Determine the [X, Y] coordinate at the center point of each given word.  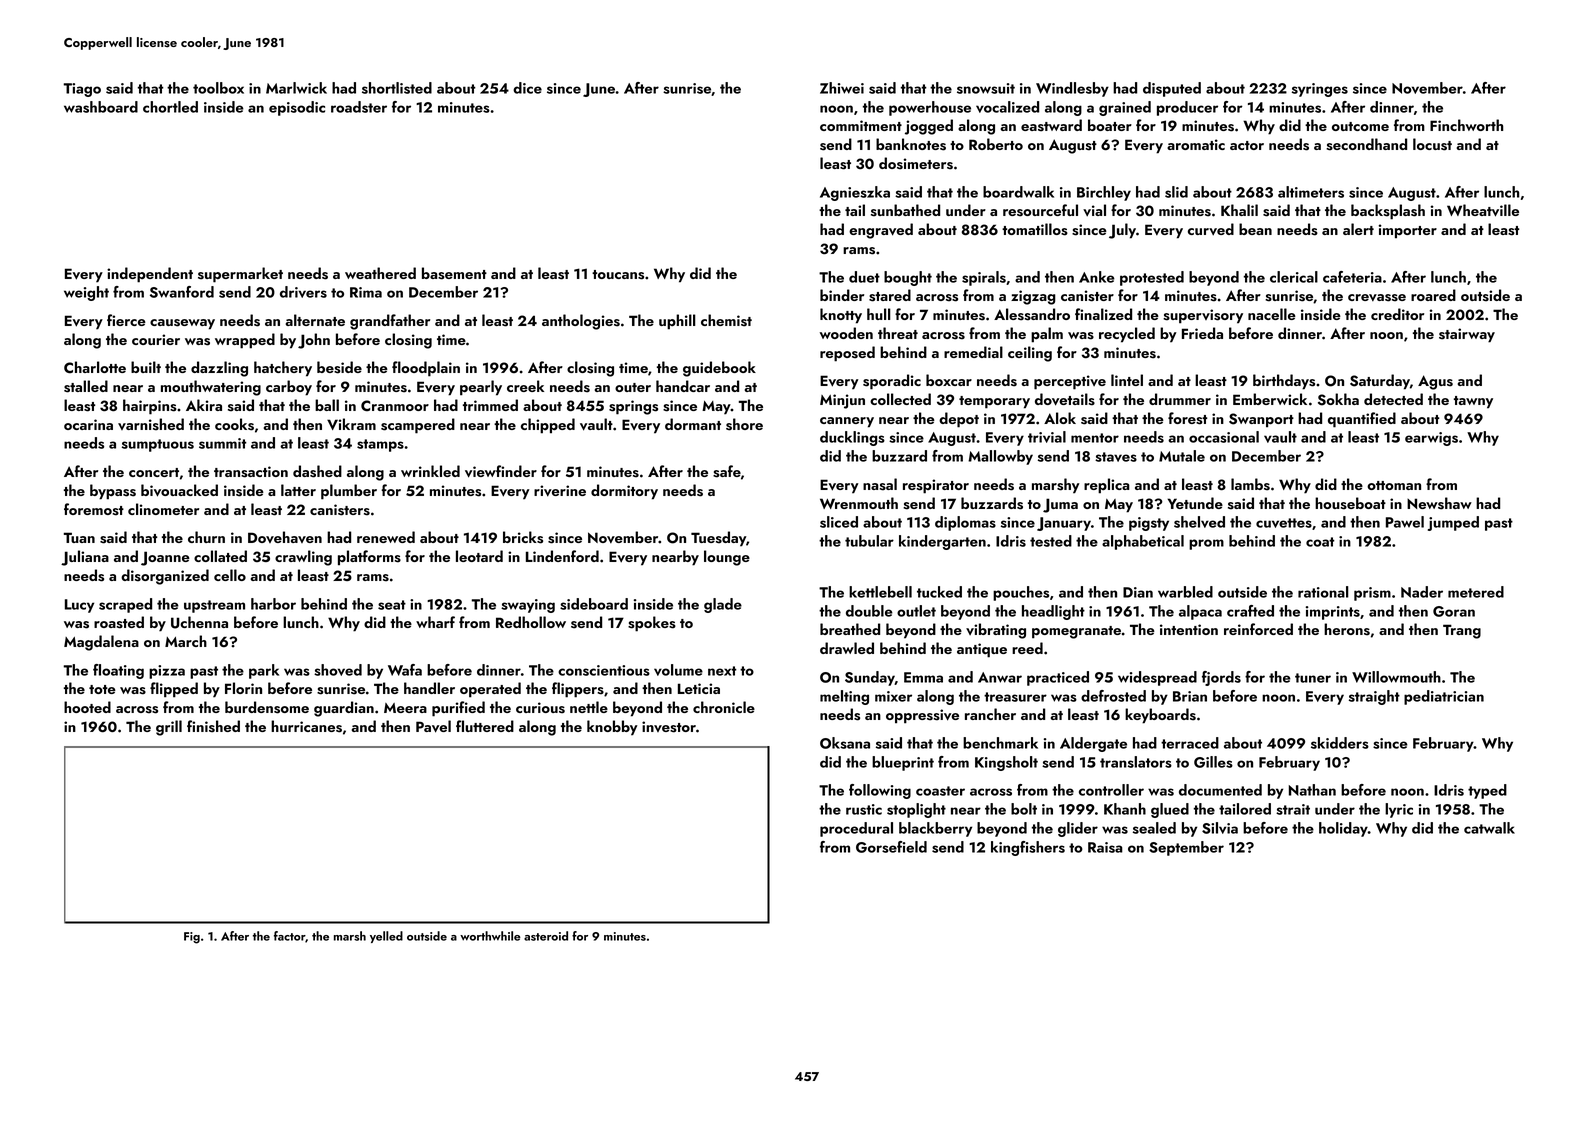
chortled [170, 107]
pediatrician [1444, 697]
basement [454, 273]
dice [527, 88]
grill [169, 728]
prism [1372, 594]
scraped [125, 605]
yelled [386, 937]
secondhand [1366, 144]
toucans [618, 275]
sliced [839, 522]
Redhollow [531, 622]
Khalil [1239, 210]
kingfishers [1028, 848]
